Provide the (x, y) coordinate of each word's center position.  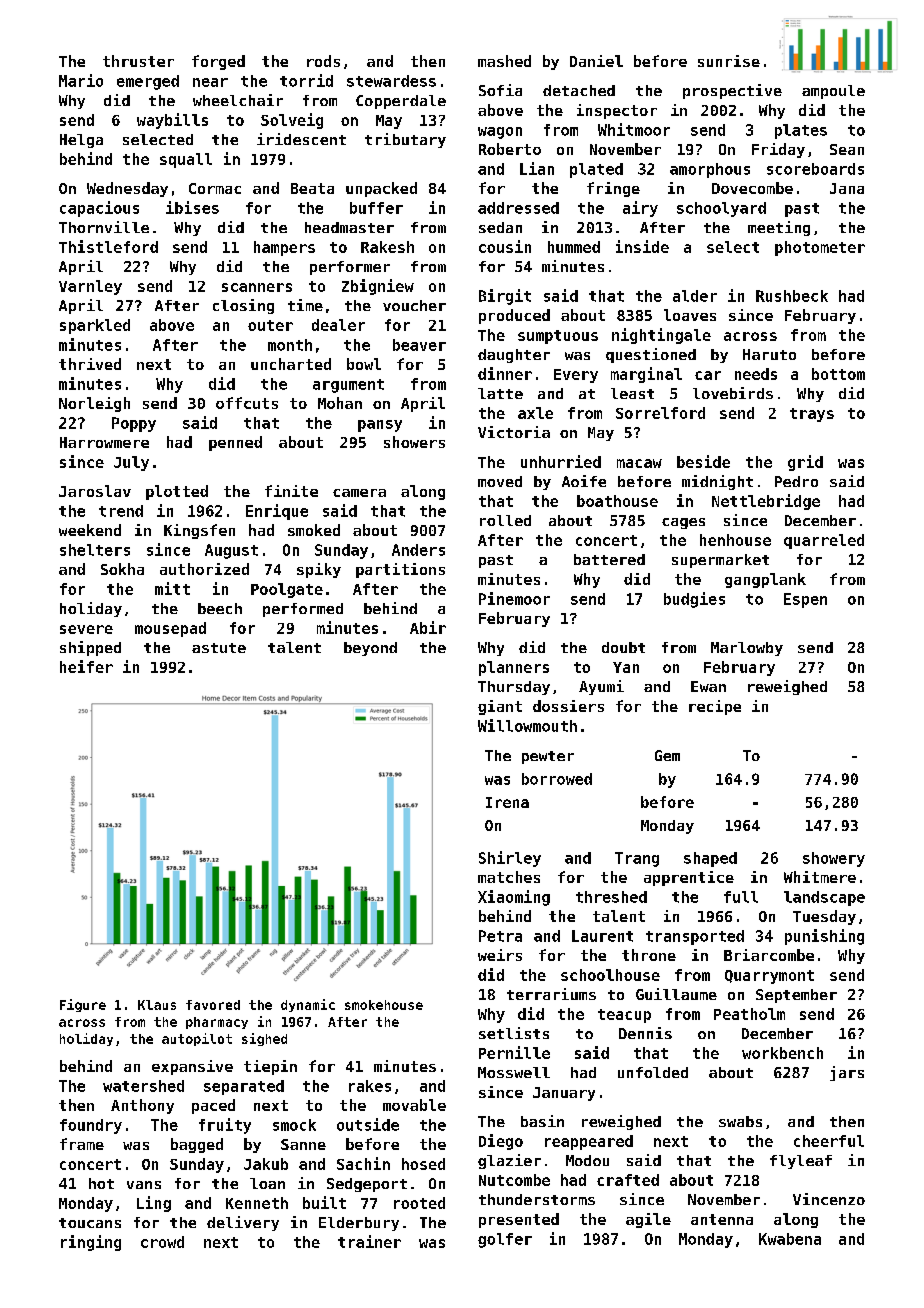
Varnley (90, 287)
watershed (143, 1086)
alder (695, 296)
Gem (667, 755)
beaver (419, 345)
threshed (611, 897)
